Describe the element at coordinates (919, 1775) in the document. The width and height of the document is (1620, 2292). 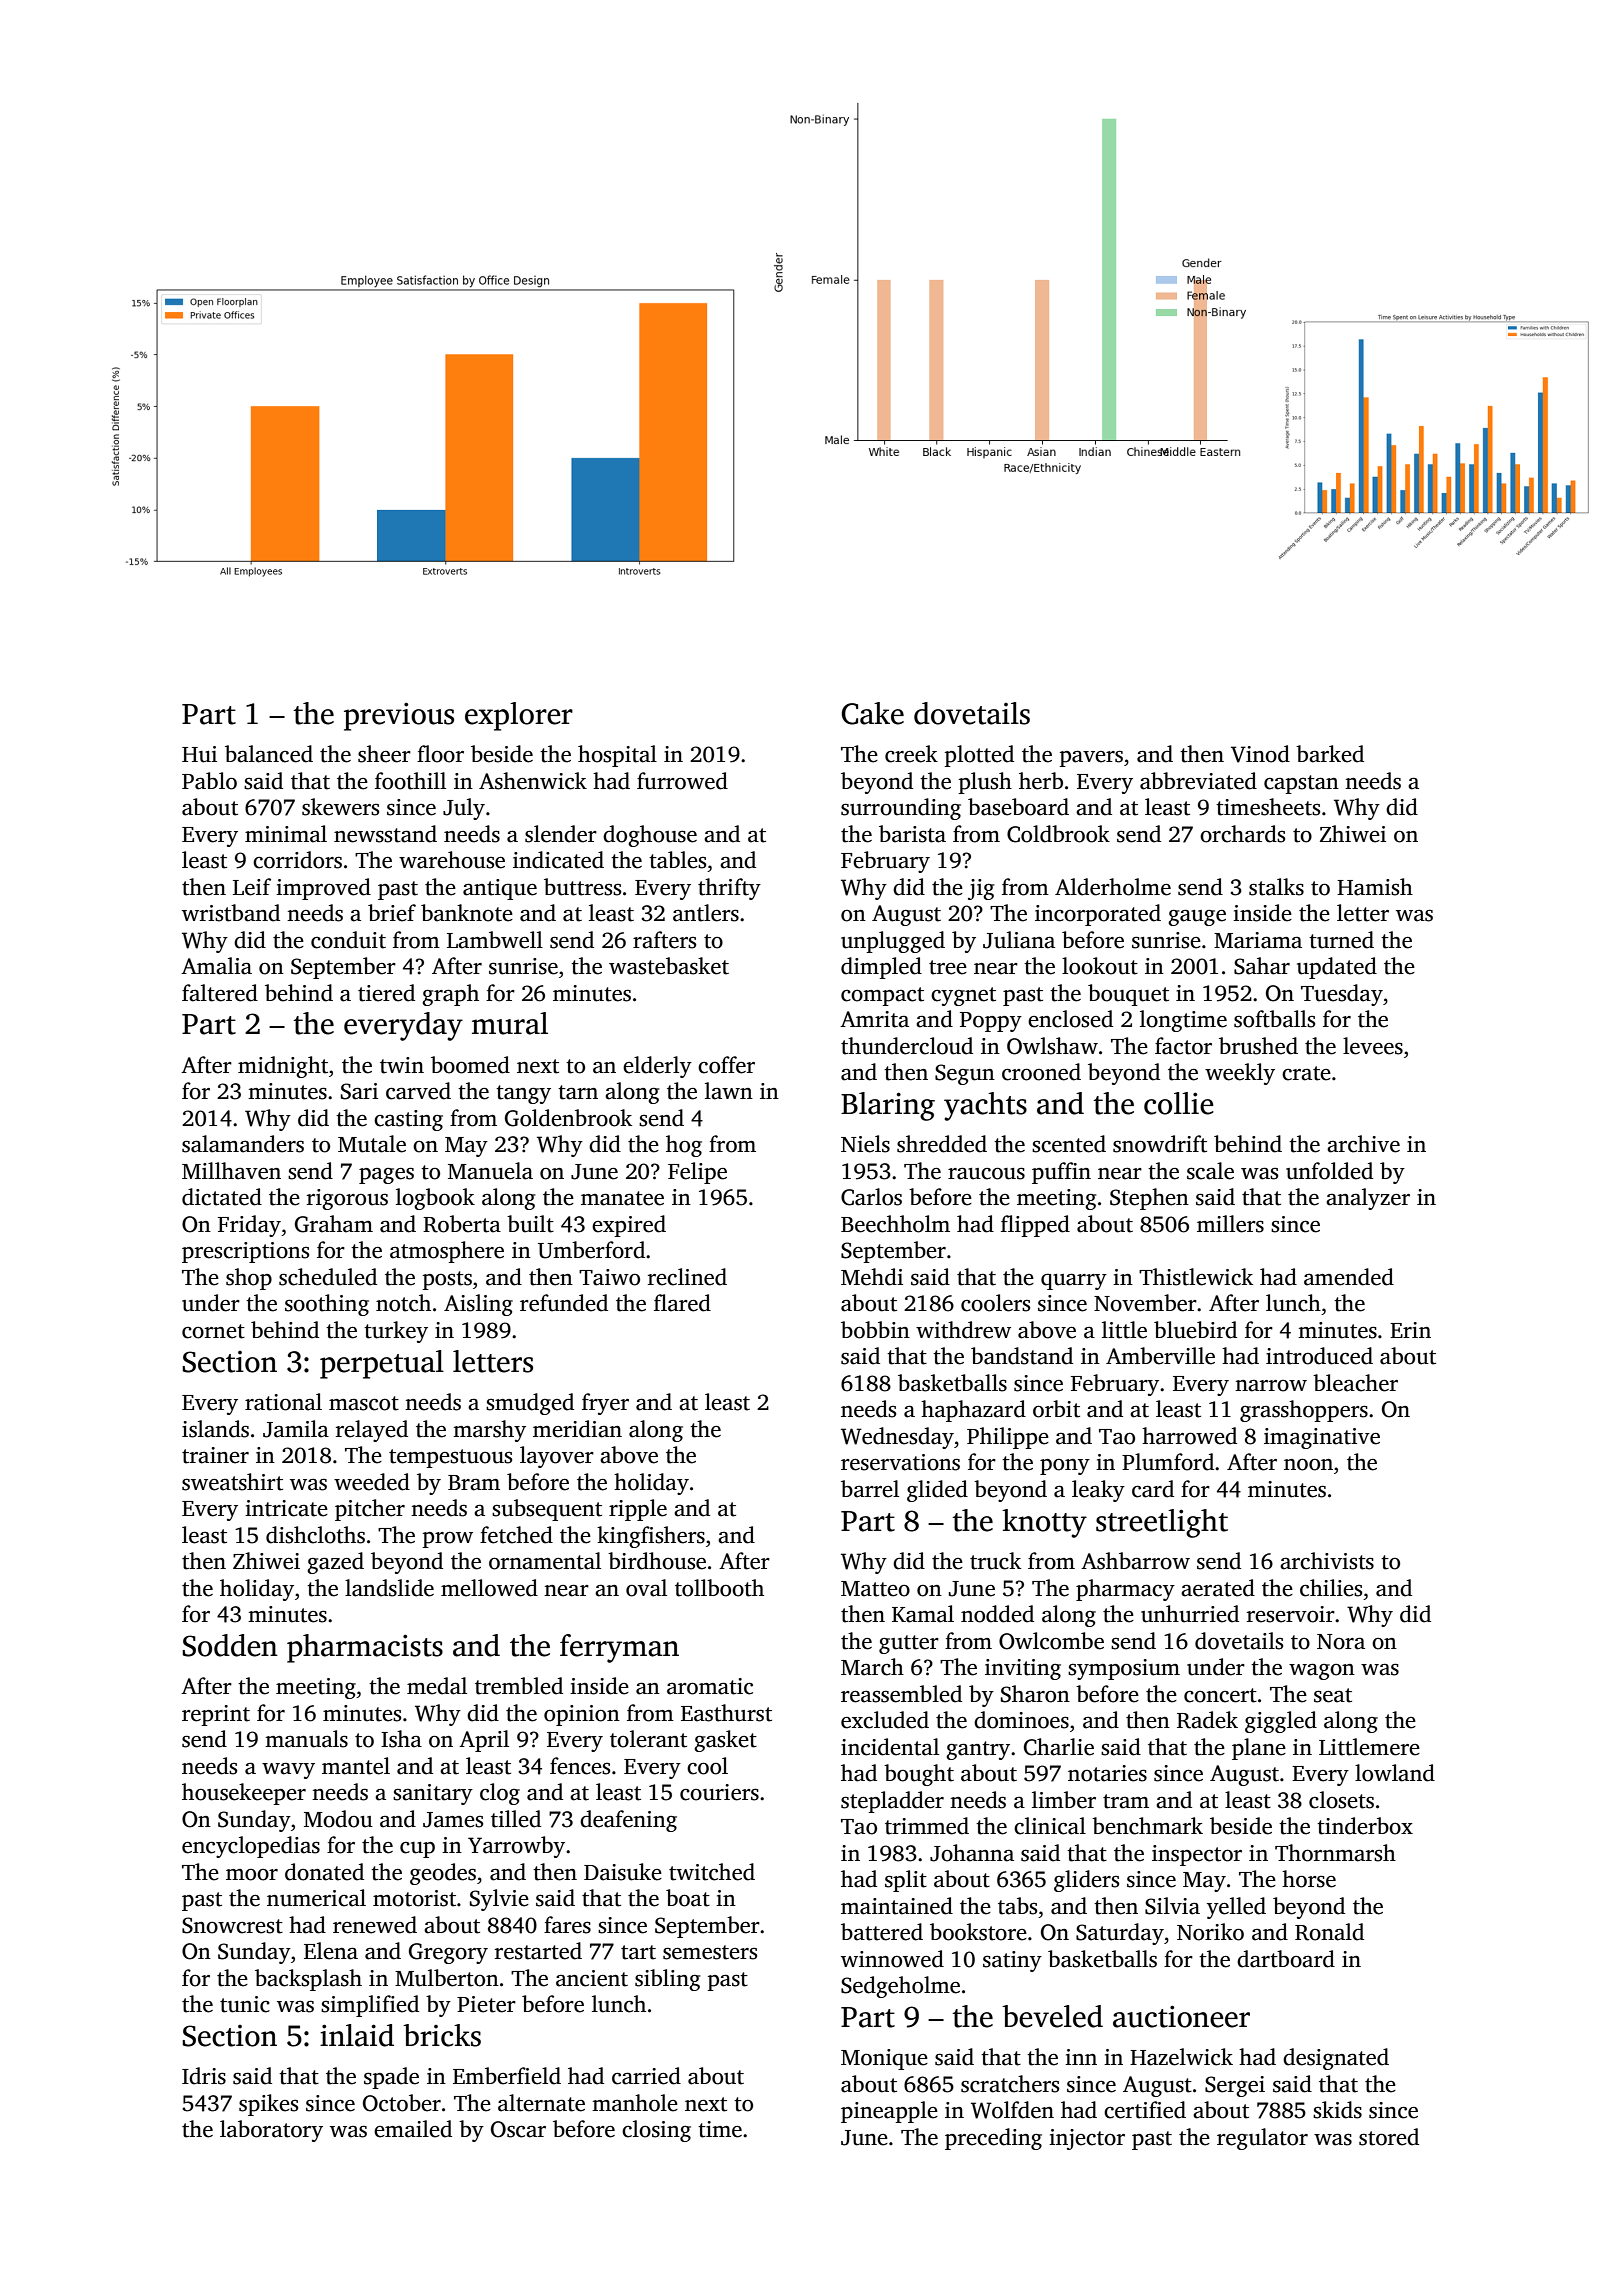
I see `bought` at that location.
